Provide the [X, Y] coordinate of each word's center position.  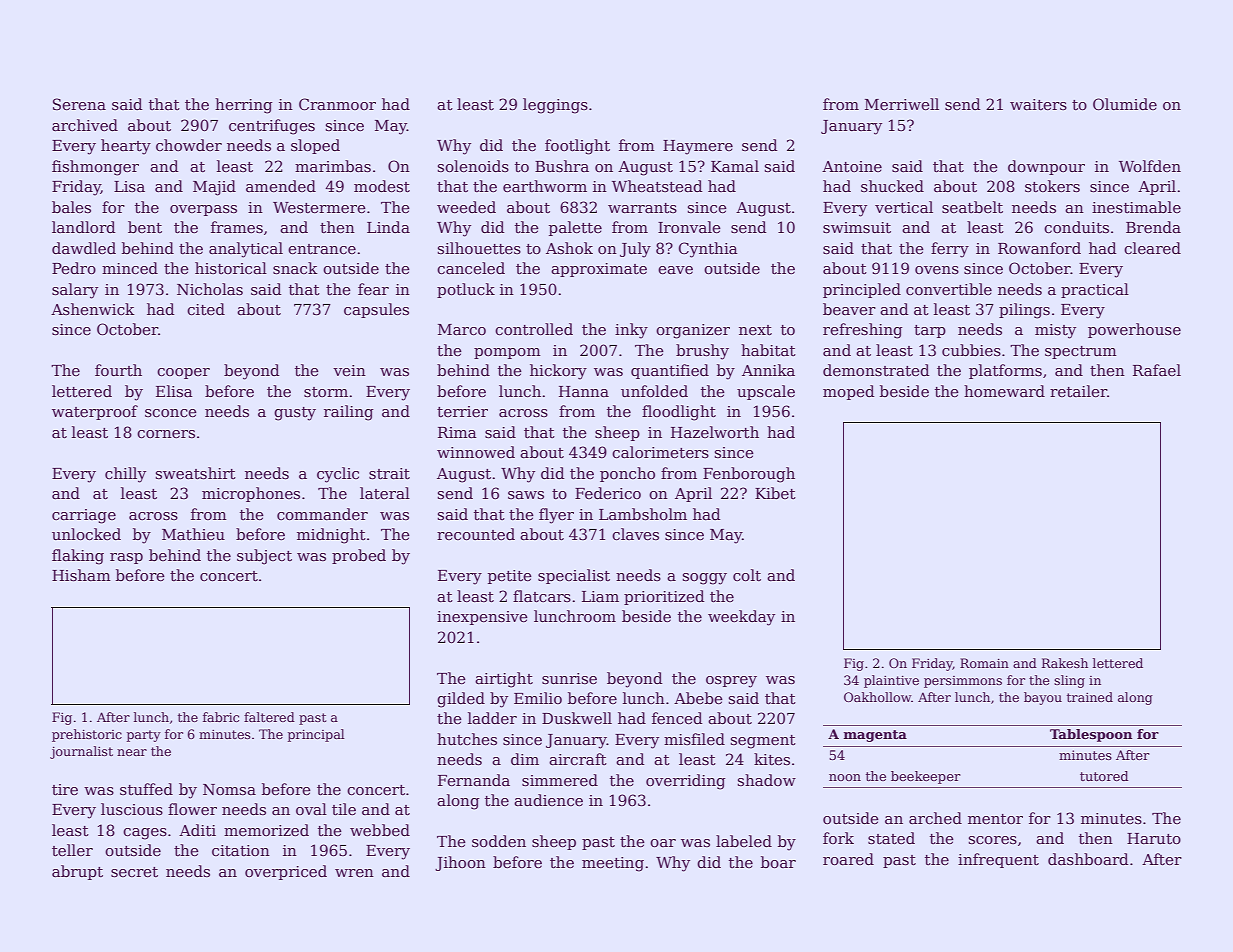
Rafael [1157, 370]
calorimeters [660, 452]
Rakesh [1065, 663]
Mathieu [193, 534]
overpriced [286, 872]
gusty [295, 414]
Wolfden [1150, 166]
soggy [705, 579]
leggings [555, 106]
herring [243, 106]
